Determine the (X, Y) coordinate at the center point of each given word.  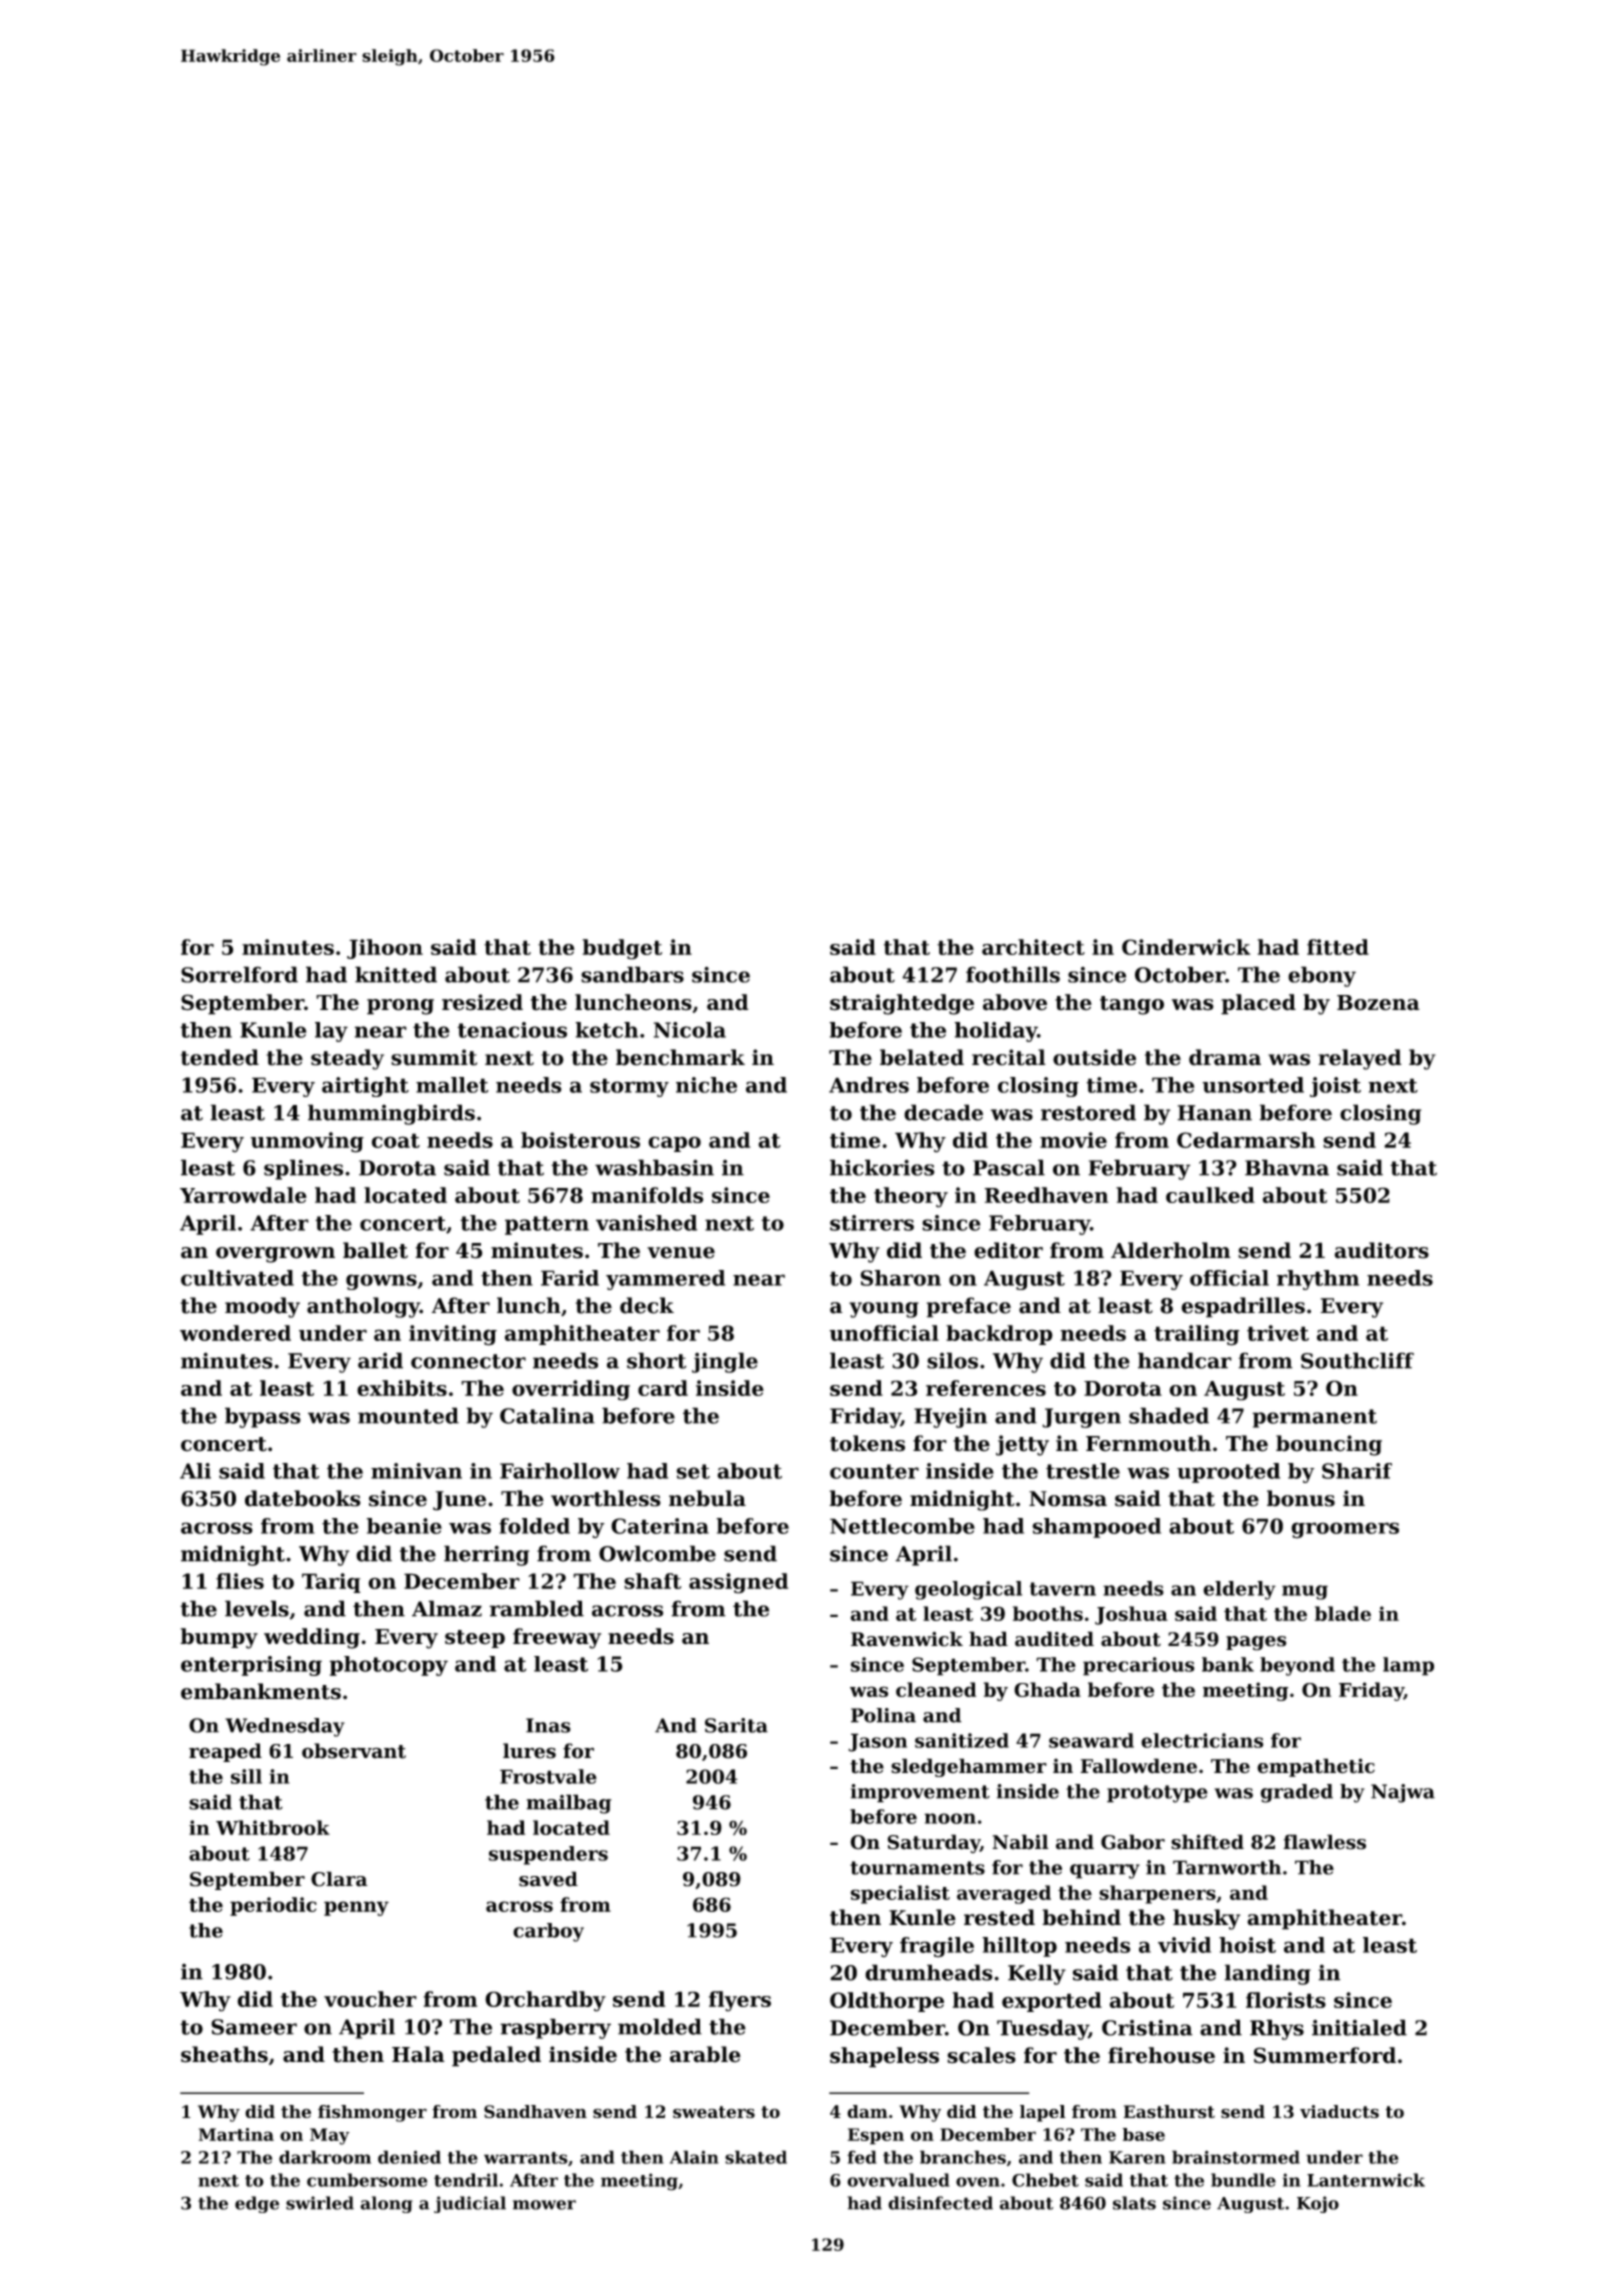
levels (257, 1608)
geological (968, 1590)
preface (969, 1307)
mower (544, 2205)
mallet (452, 1085)
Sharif (1357, 1471)
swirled (320, 2203)
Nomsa (1068, 1499)
